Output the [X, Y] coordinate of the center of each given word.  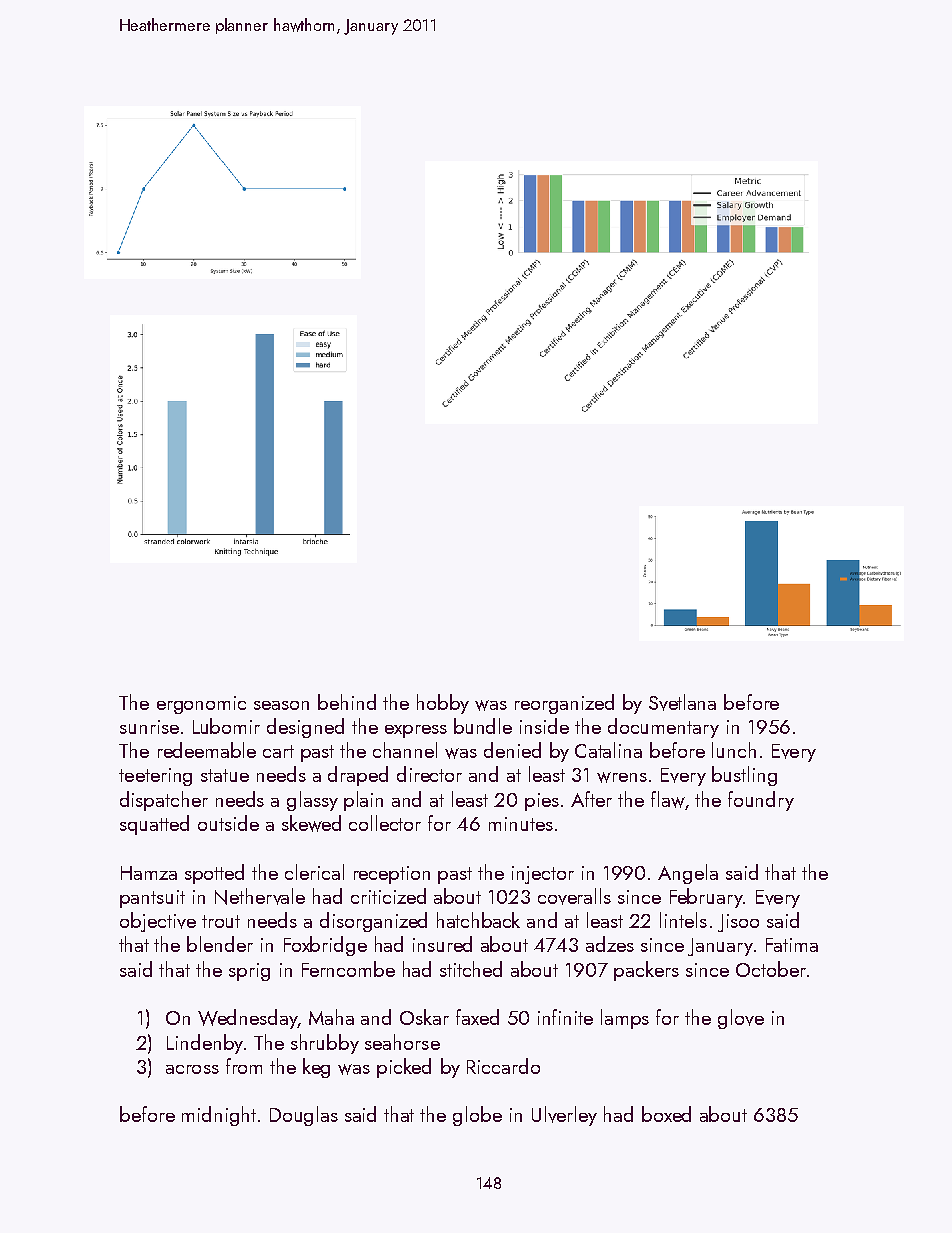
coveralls [574, 896]
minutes [521, 824]
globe [477, 1116]
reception [392, 875]
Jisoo [738, 923]
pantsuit [152, 899]
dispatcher [164, 801]
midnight [219, 1116]
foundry [761, 801]
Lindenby [205, 1044]
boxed [666, 1114]
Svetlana [682, 702]
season [281, 705]
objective [158, 922]
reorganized [564, 704]
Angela [688, 874]
